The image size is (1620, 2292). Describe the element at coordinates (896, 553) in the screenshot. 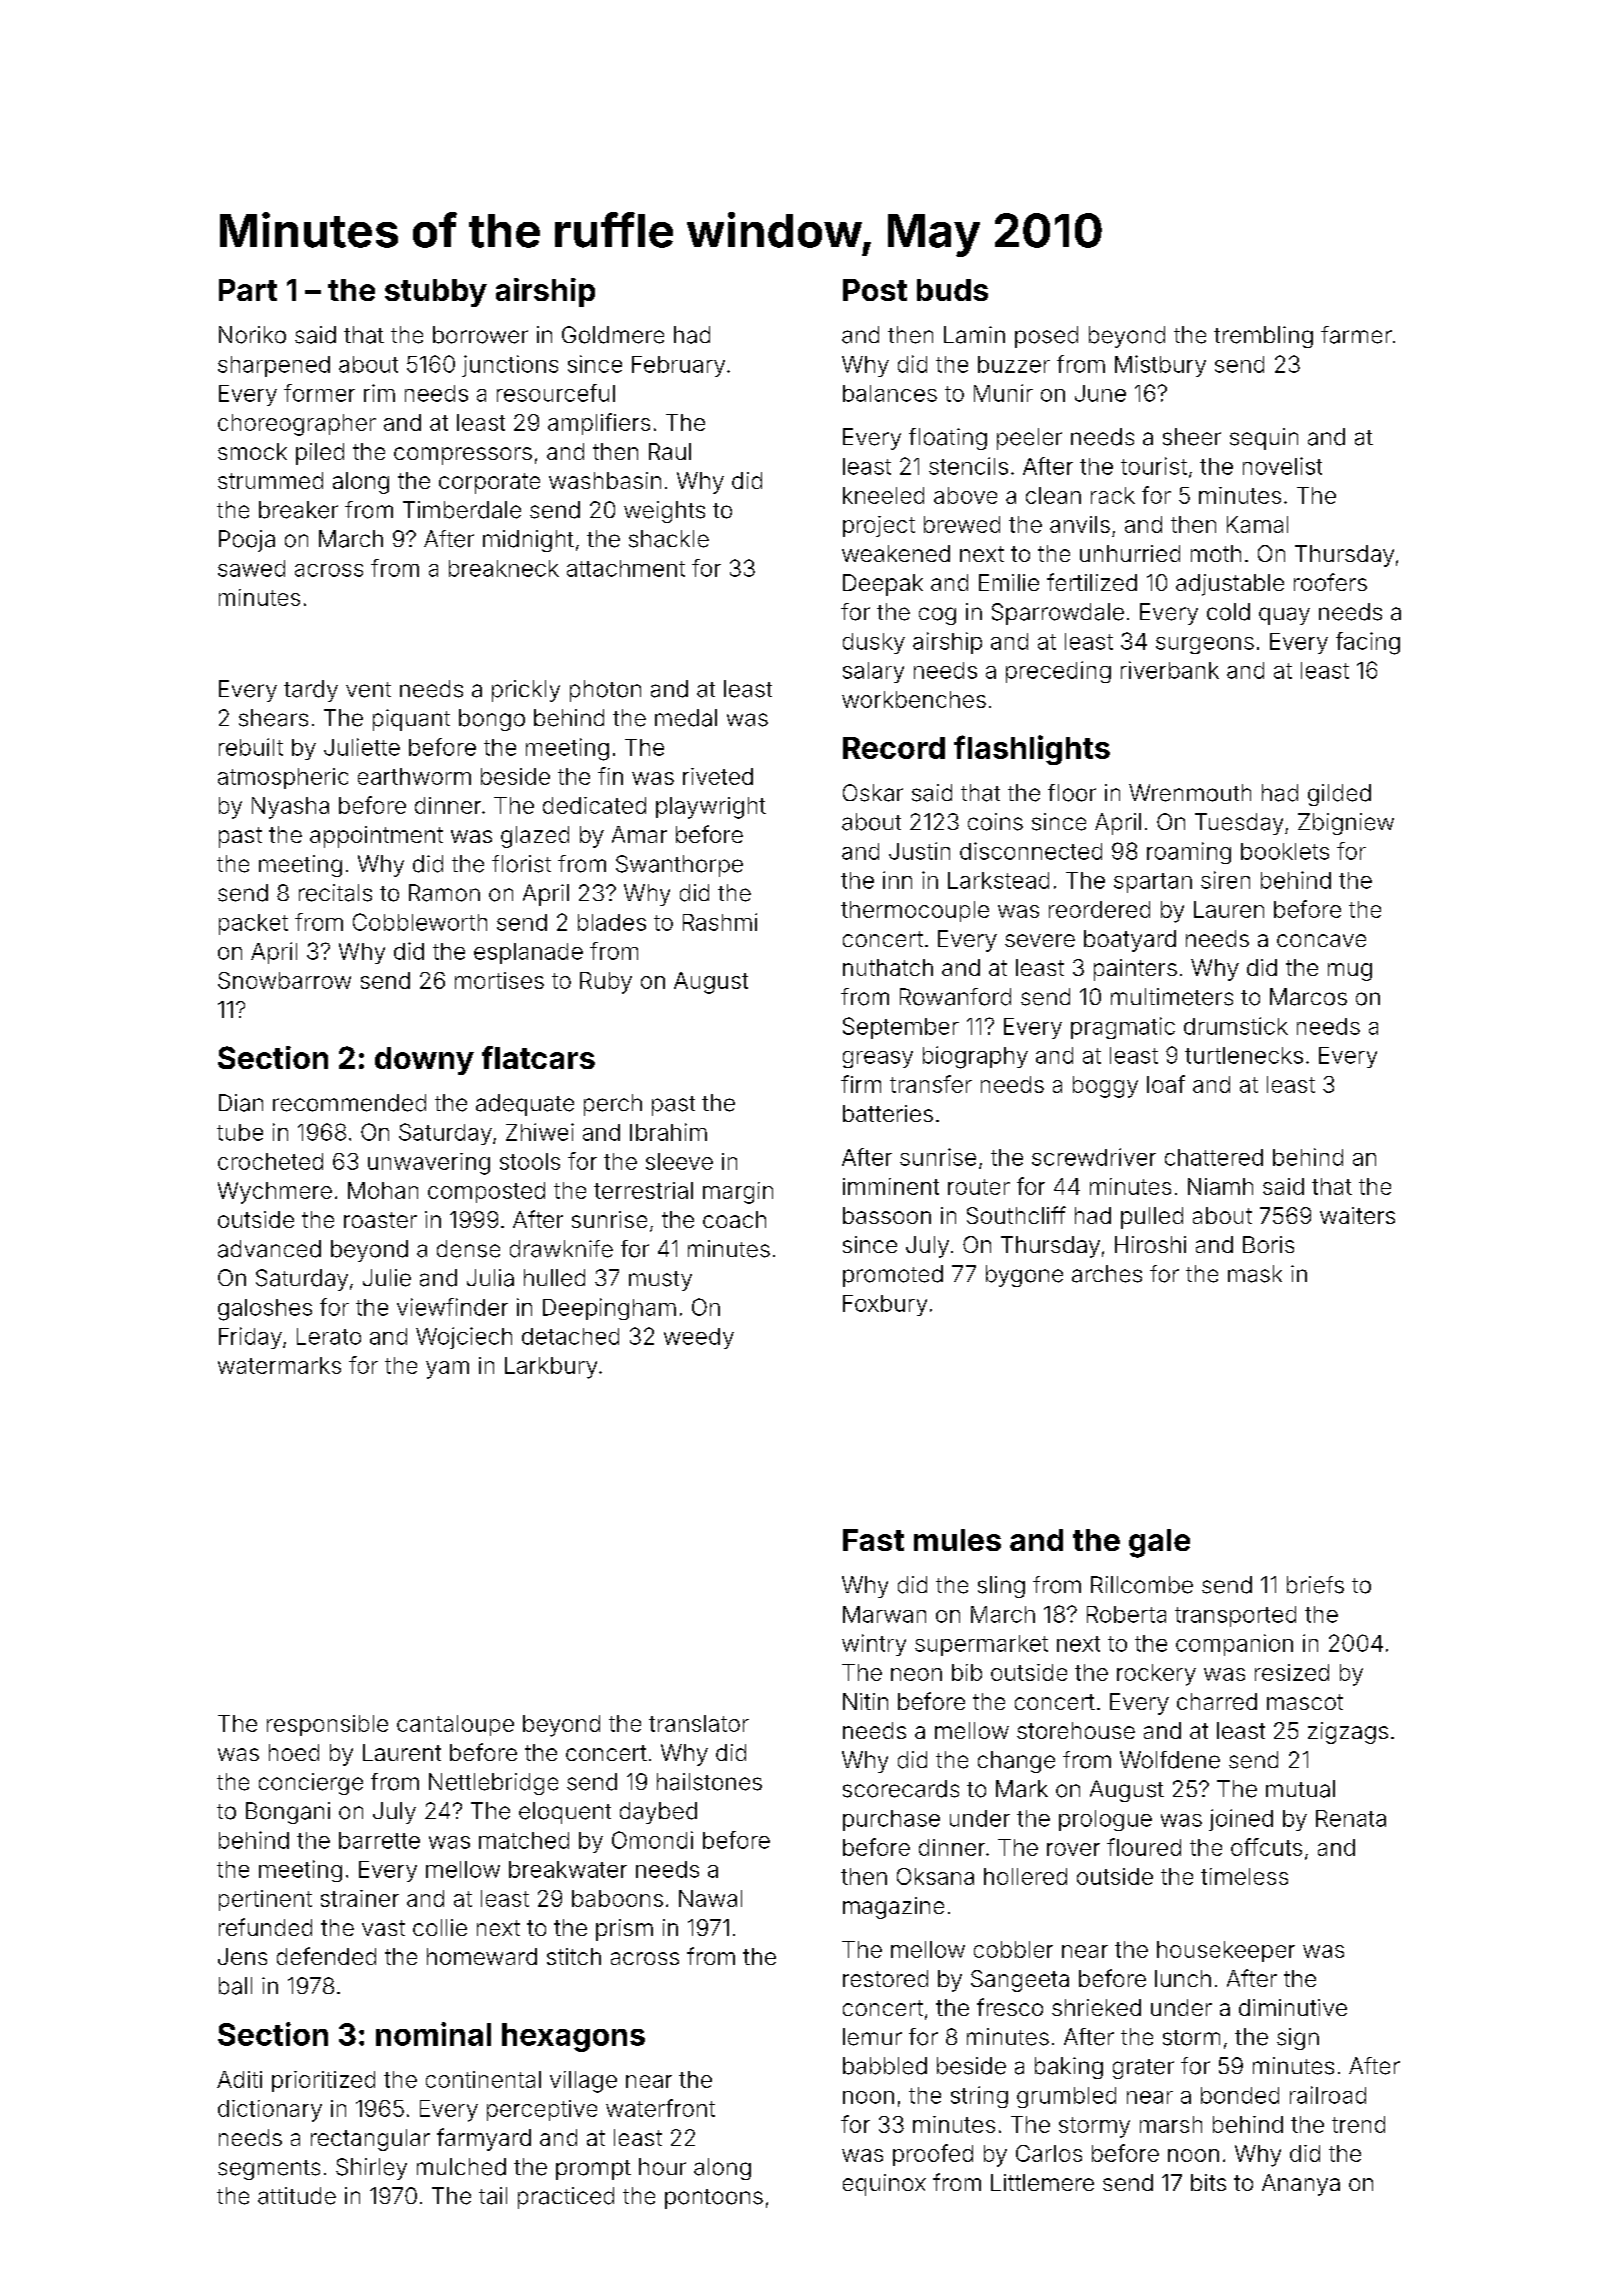

I see `weakened` at that location.
